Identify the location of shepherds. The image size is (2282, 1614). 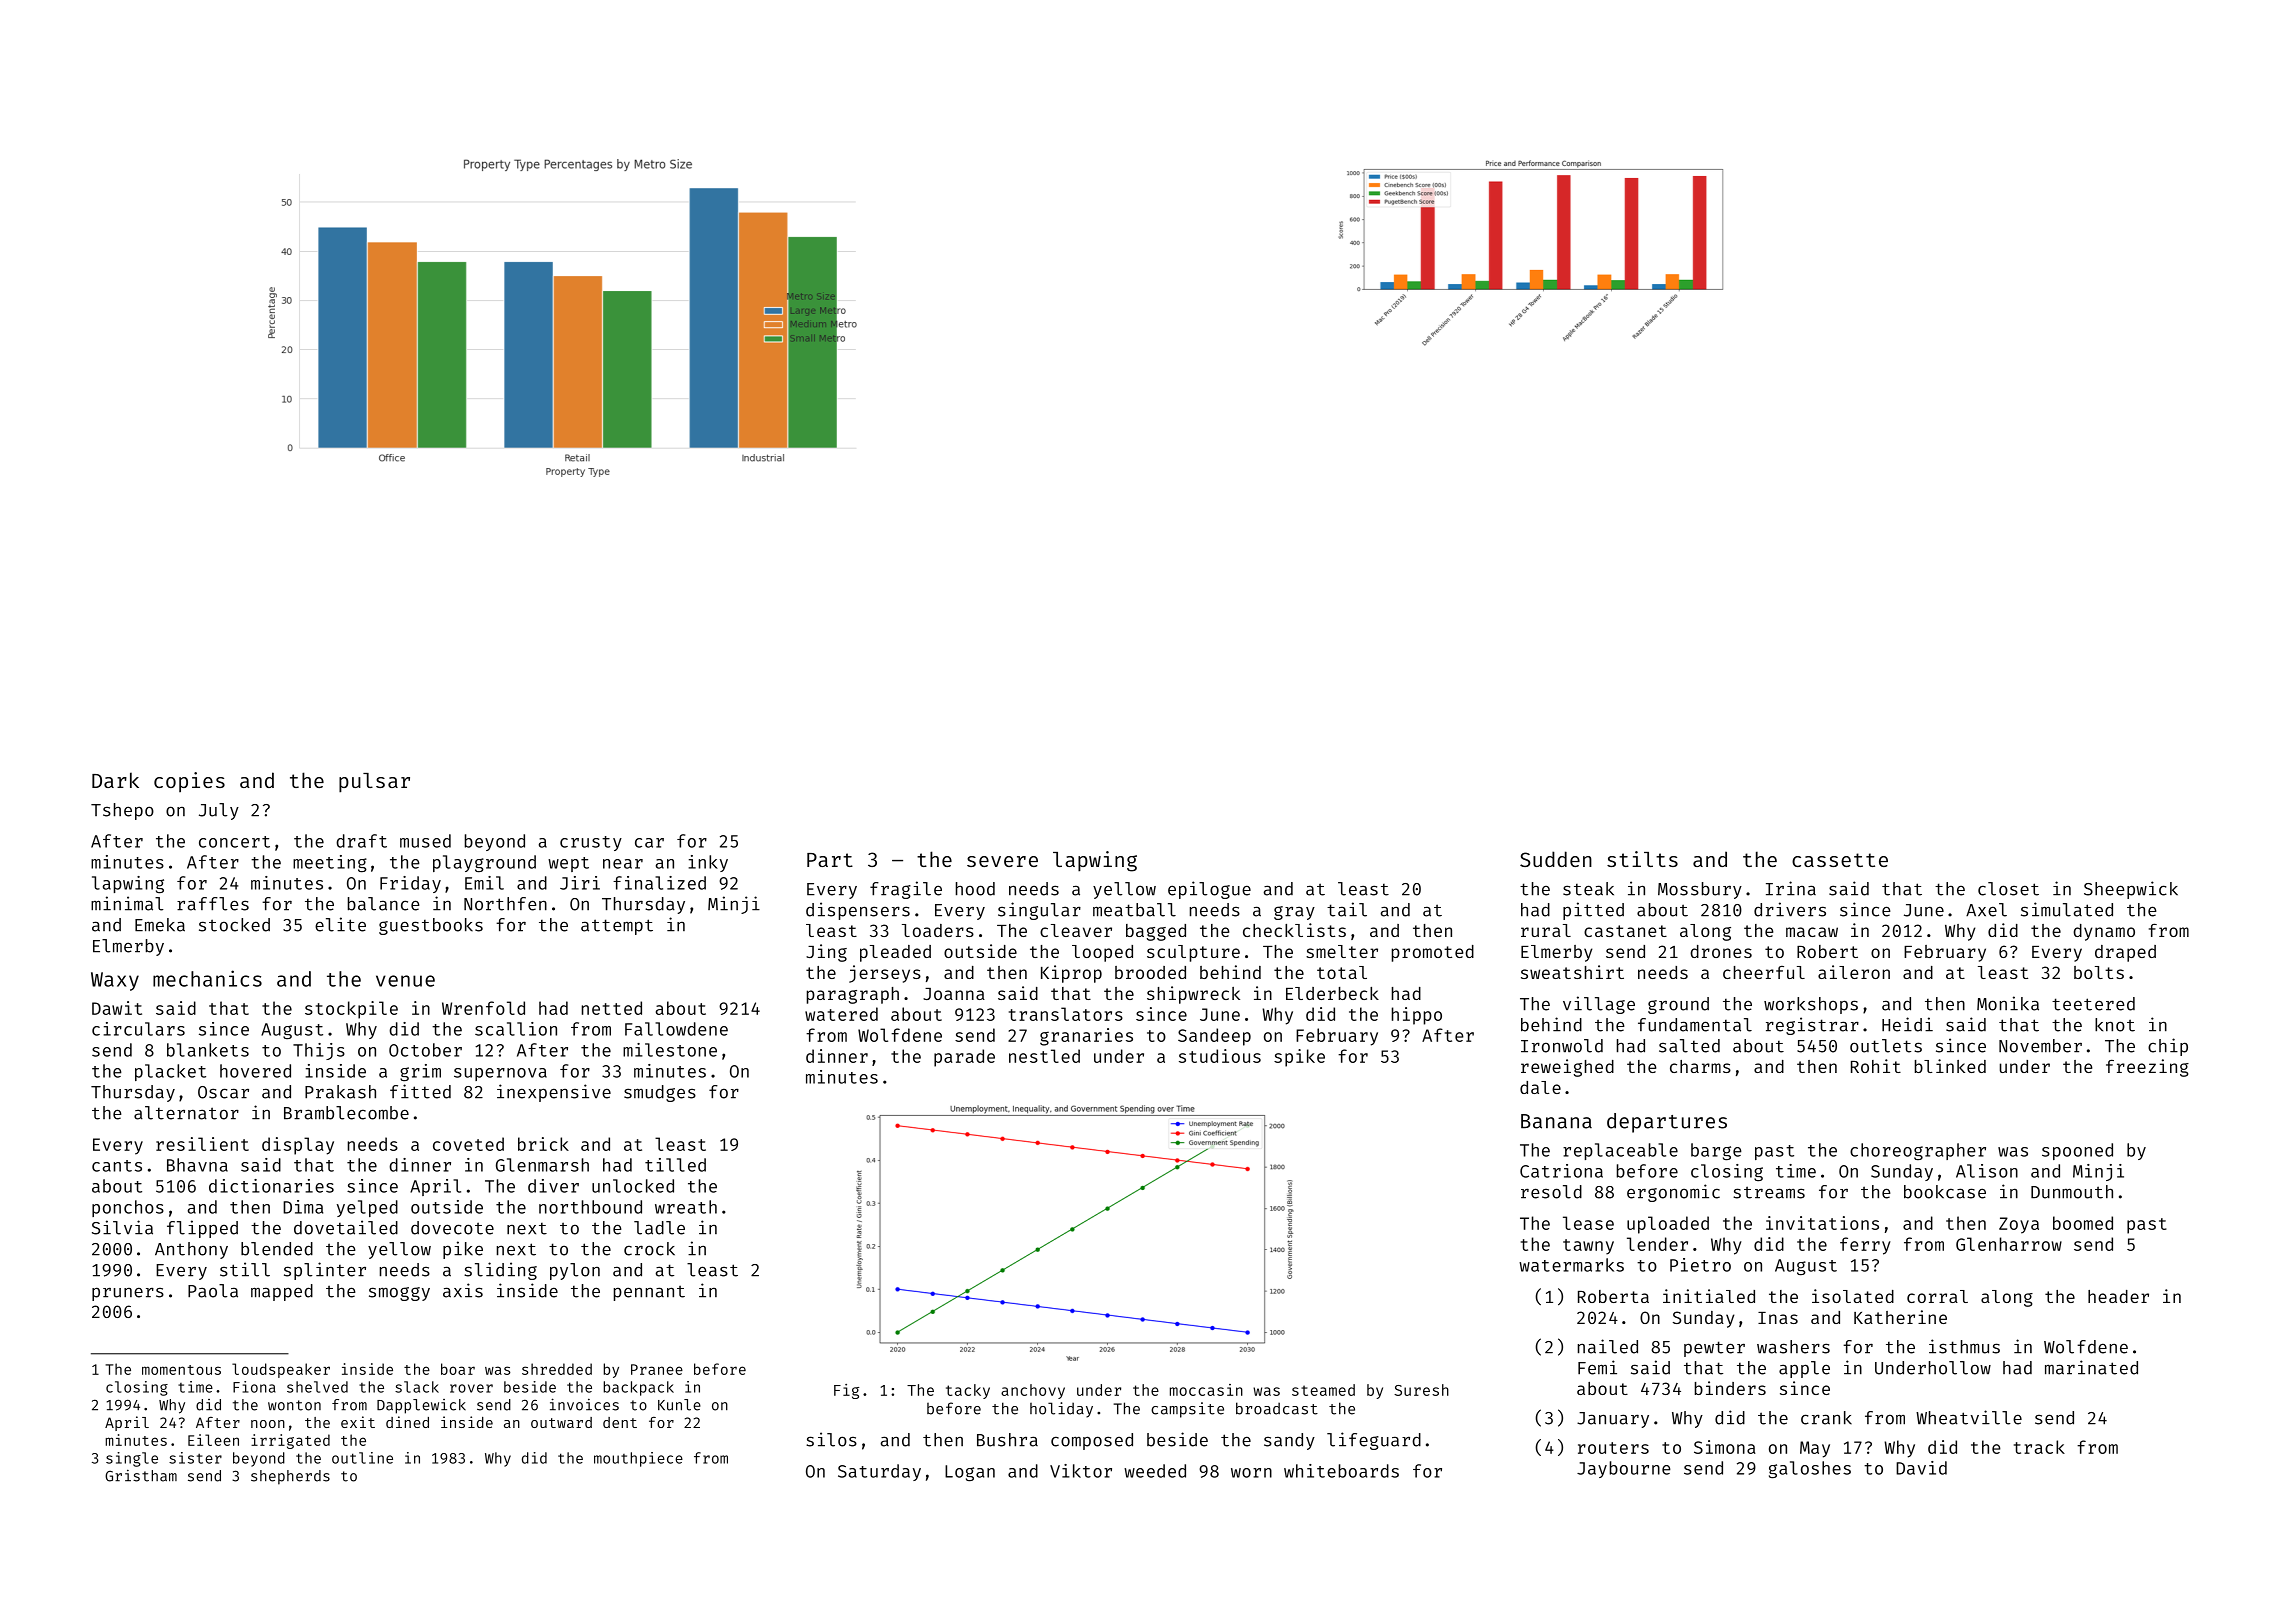
(290, 1477).
